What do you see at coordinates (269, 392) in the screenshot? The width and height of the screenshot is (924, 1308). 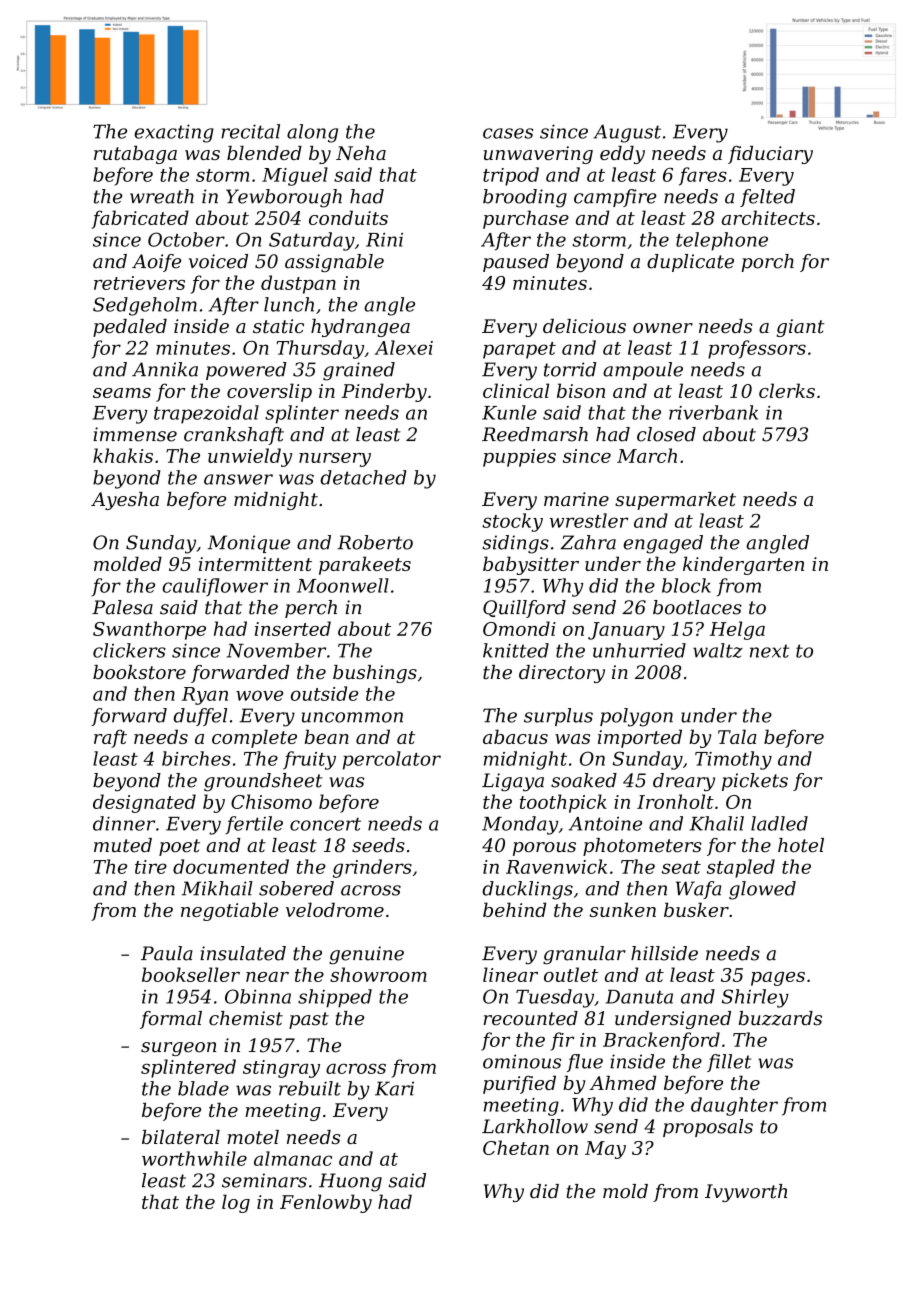 I see `coverslip` at bounding box center [269, 392].
